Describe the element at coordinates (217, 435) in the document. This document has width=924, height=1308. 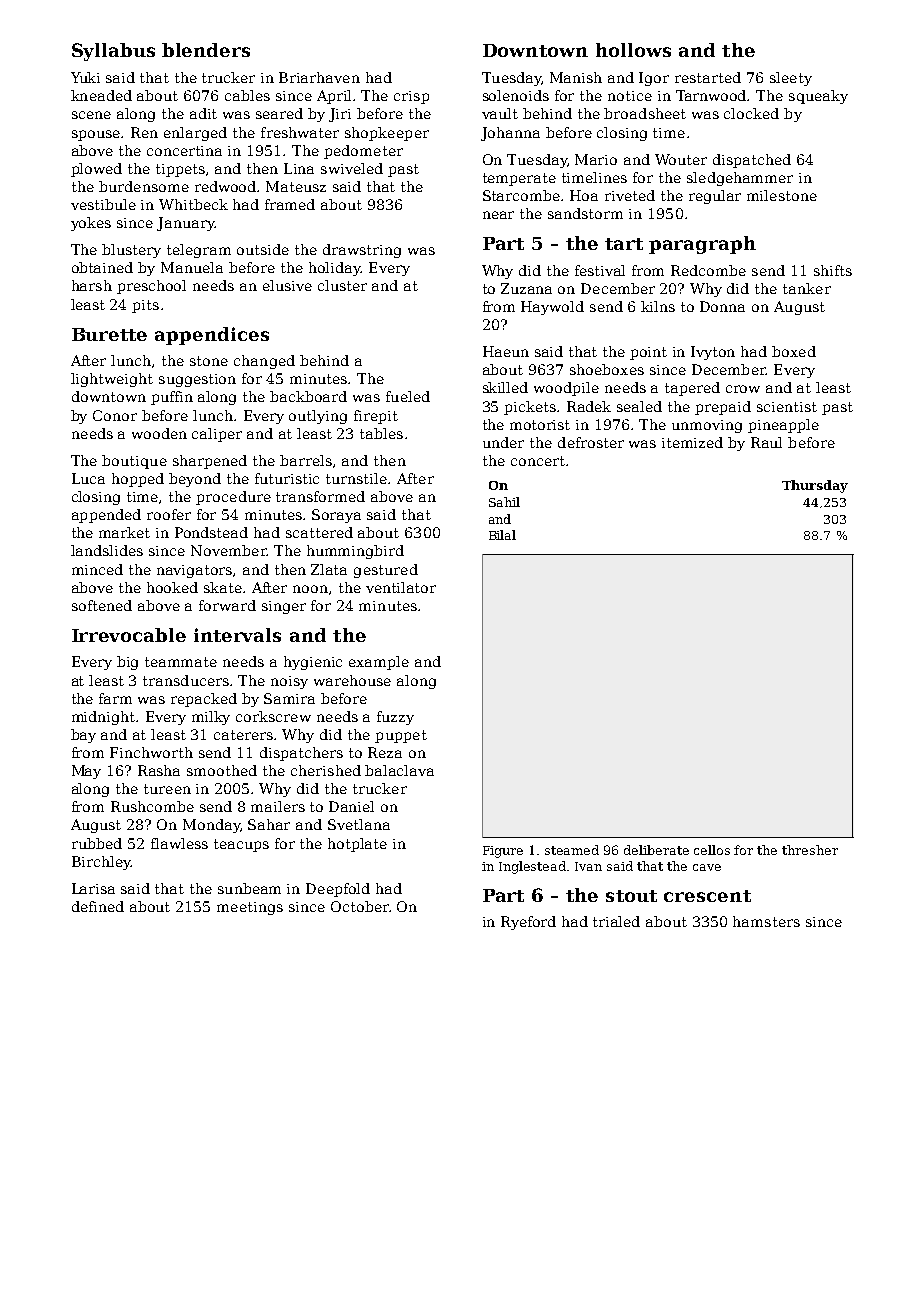
I see `caliper` at that location.
